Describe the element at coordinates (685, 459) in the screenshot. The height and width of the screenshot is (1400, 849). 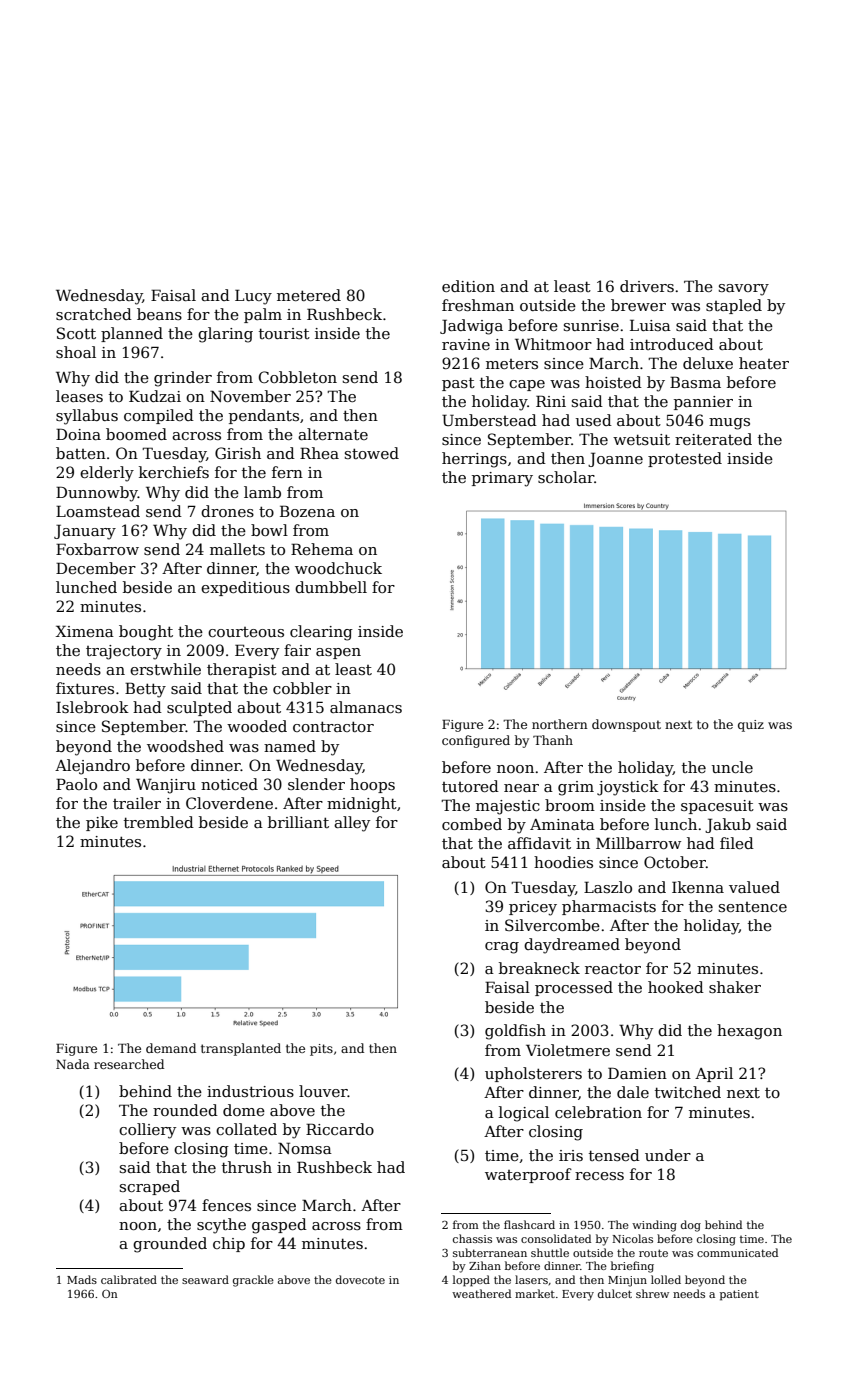
I see `protested` at that location.
